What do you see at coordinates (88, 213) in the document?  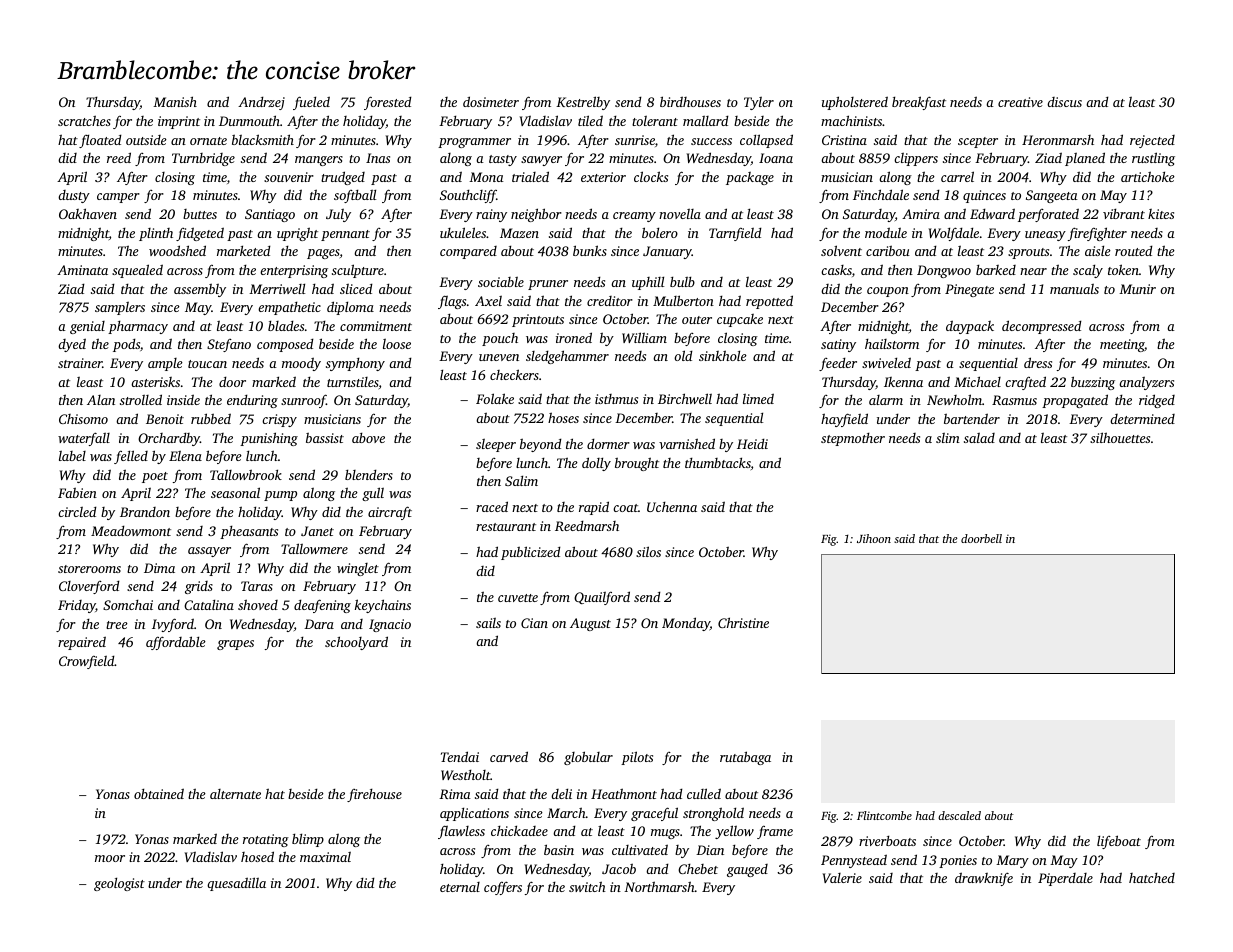 I see `Oakhaven` at bounding box center [88, 213].
